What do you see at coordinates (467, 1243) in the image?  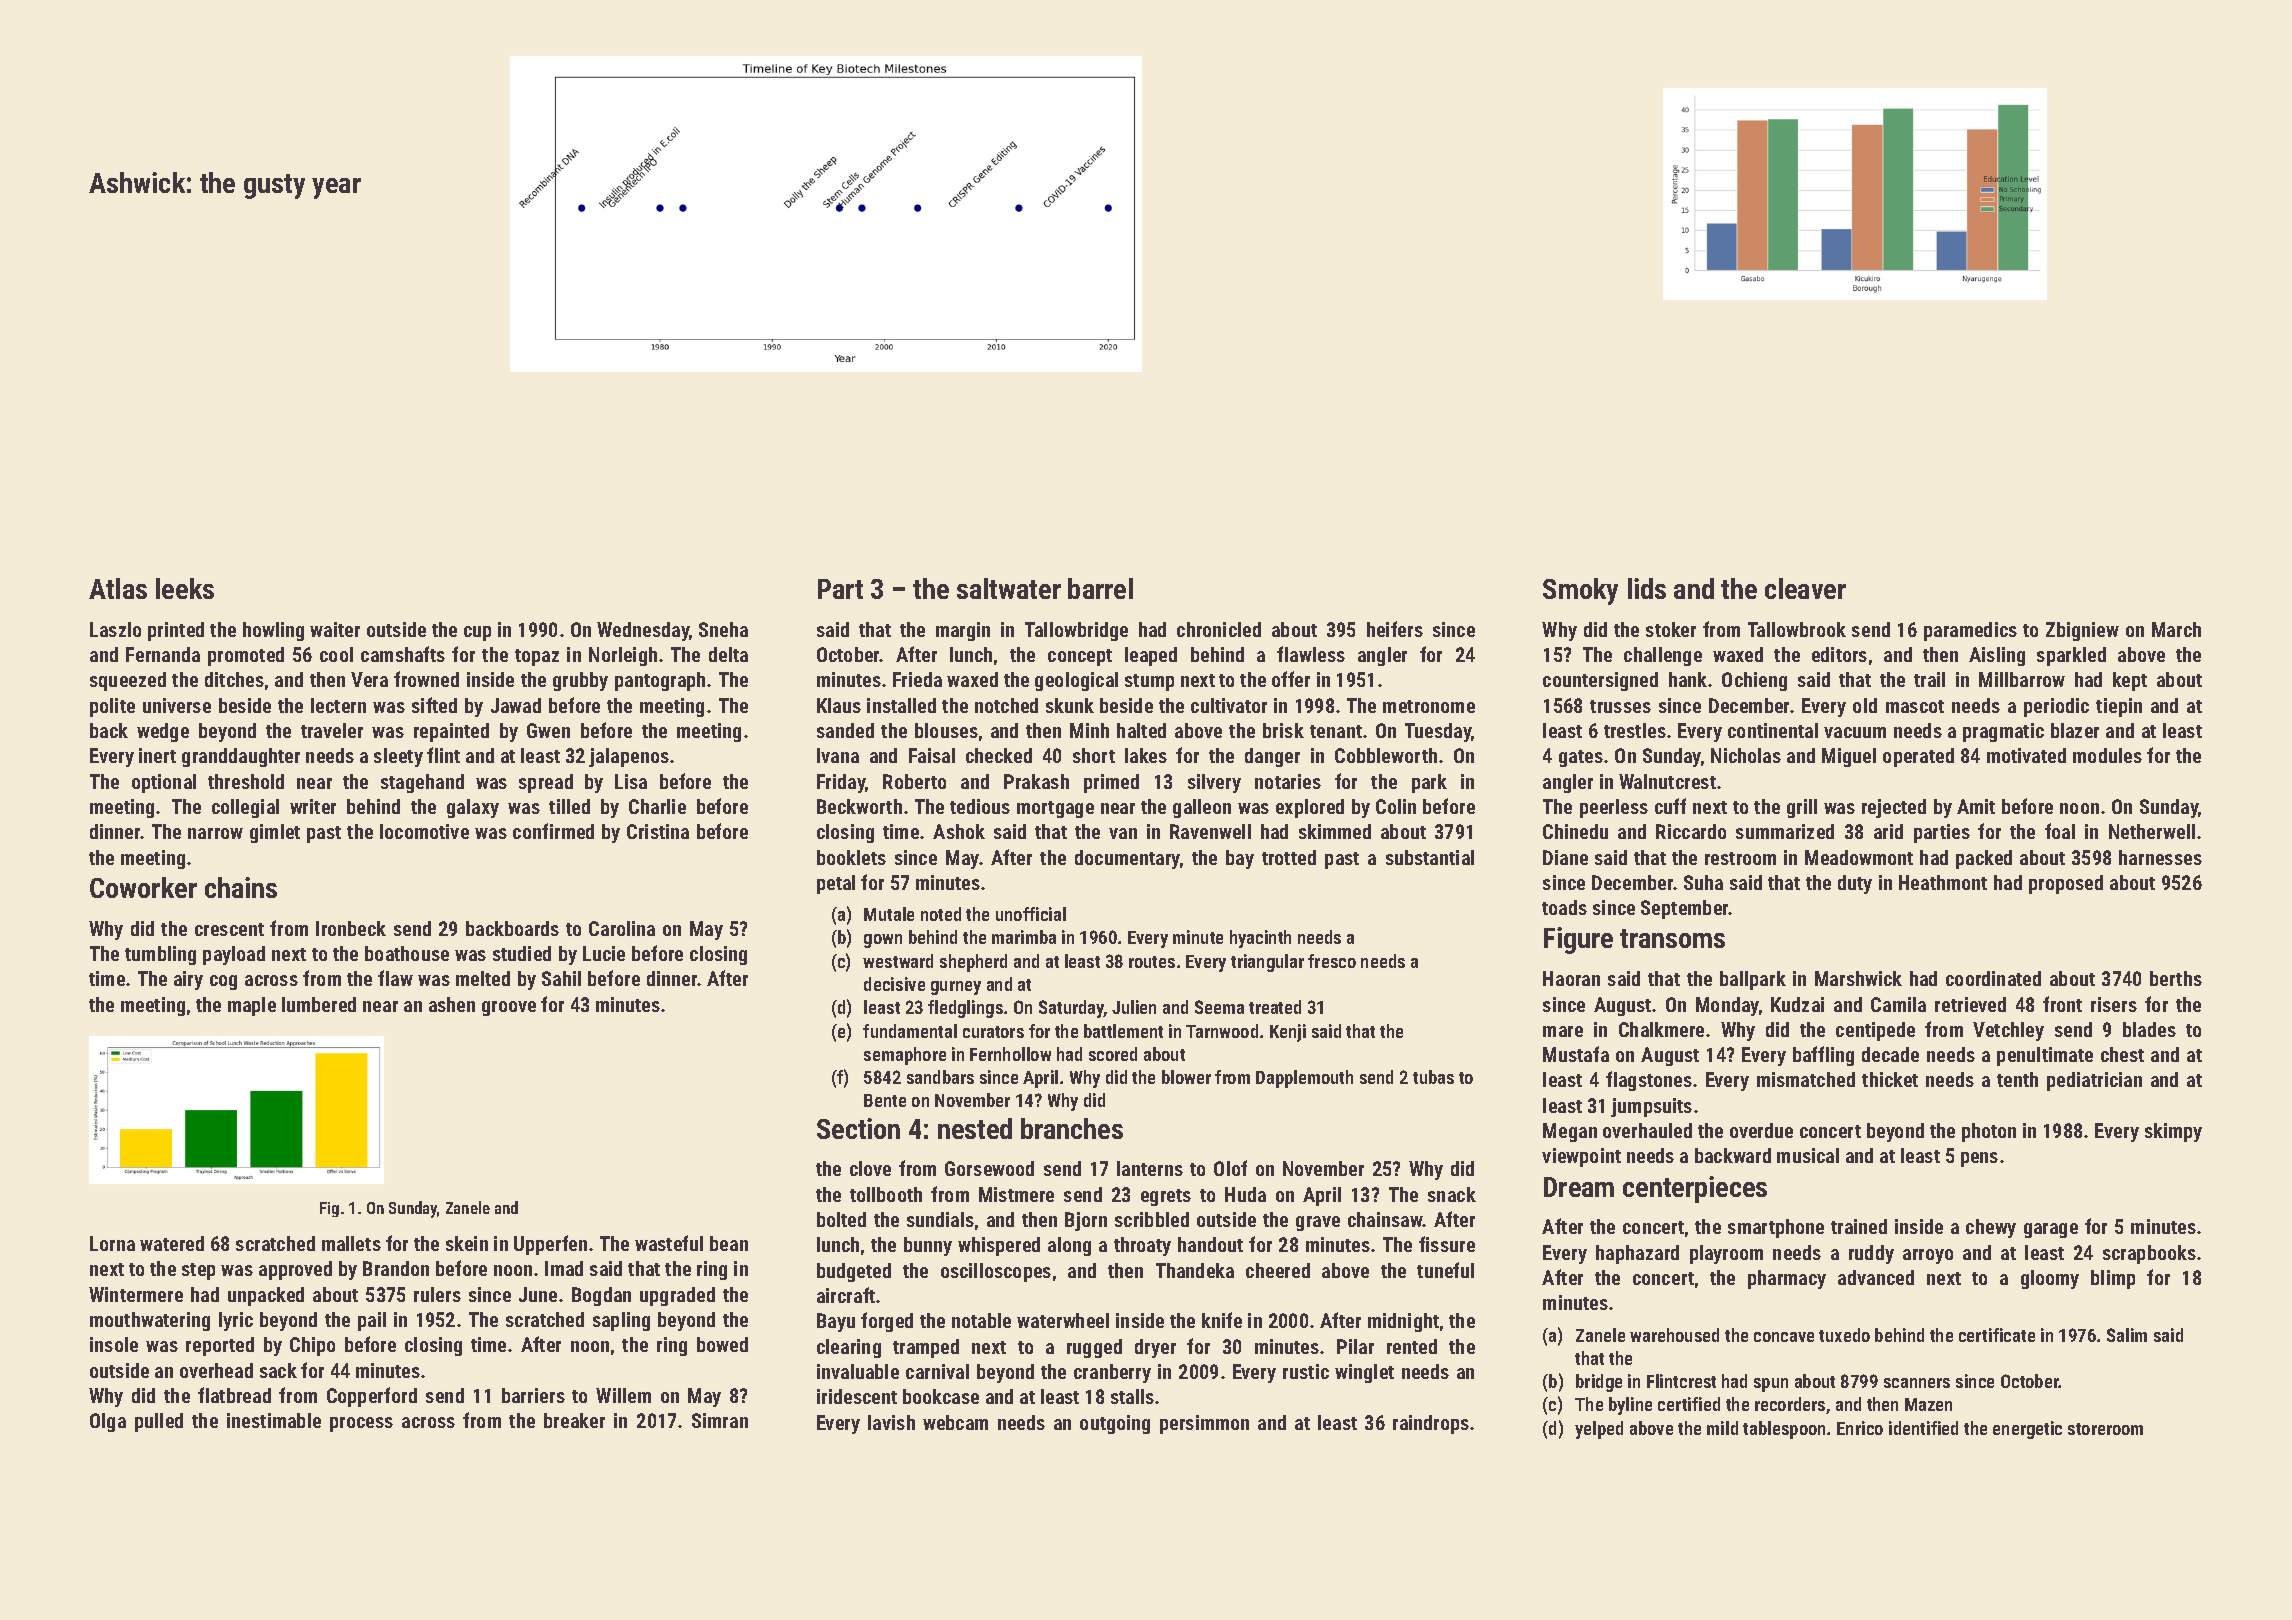 I see `skein` at bounding box center [467, 1243].
